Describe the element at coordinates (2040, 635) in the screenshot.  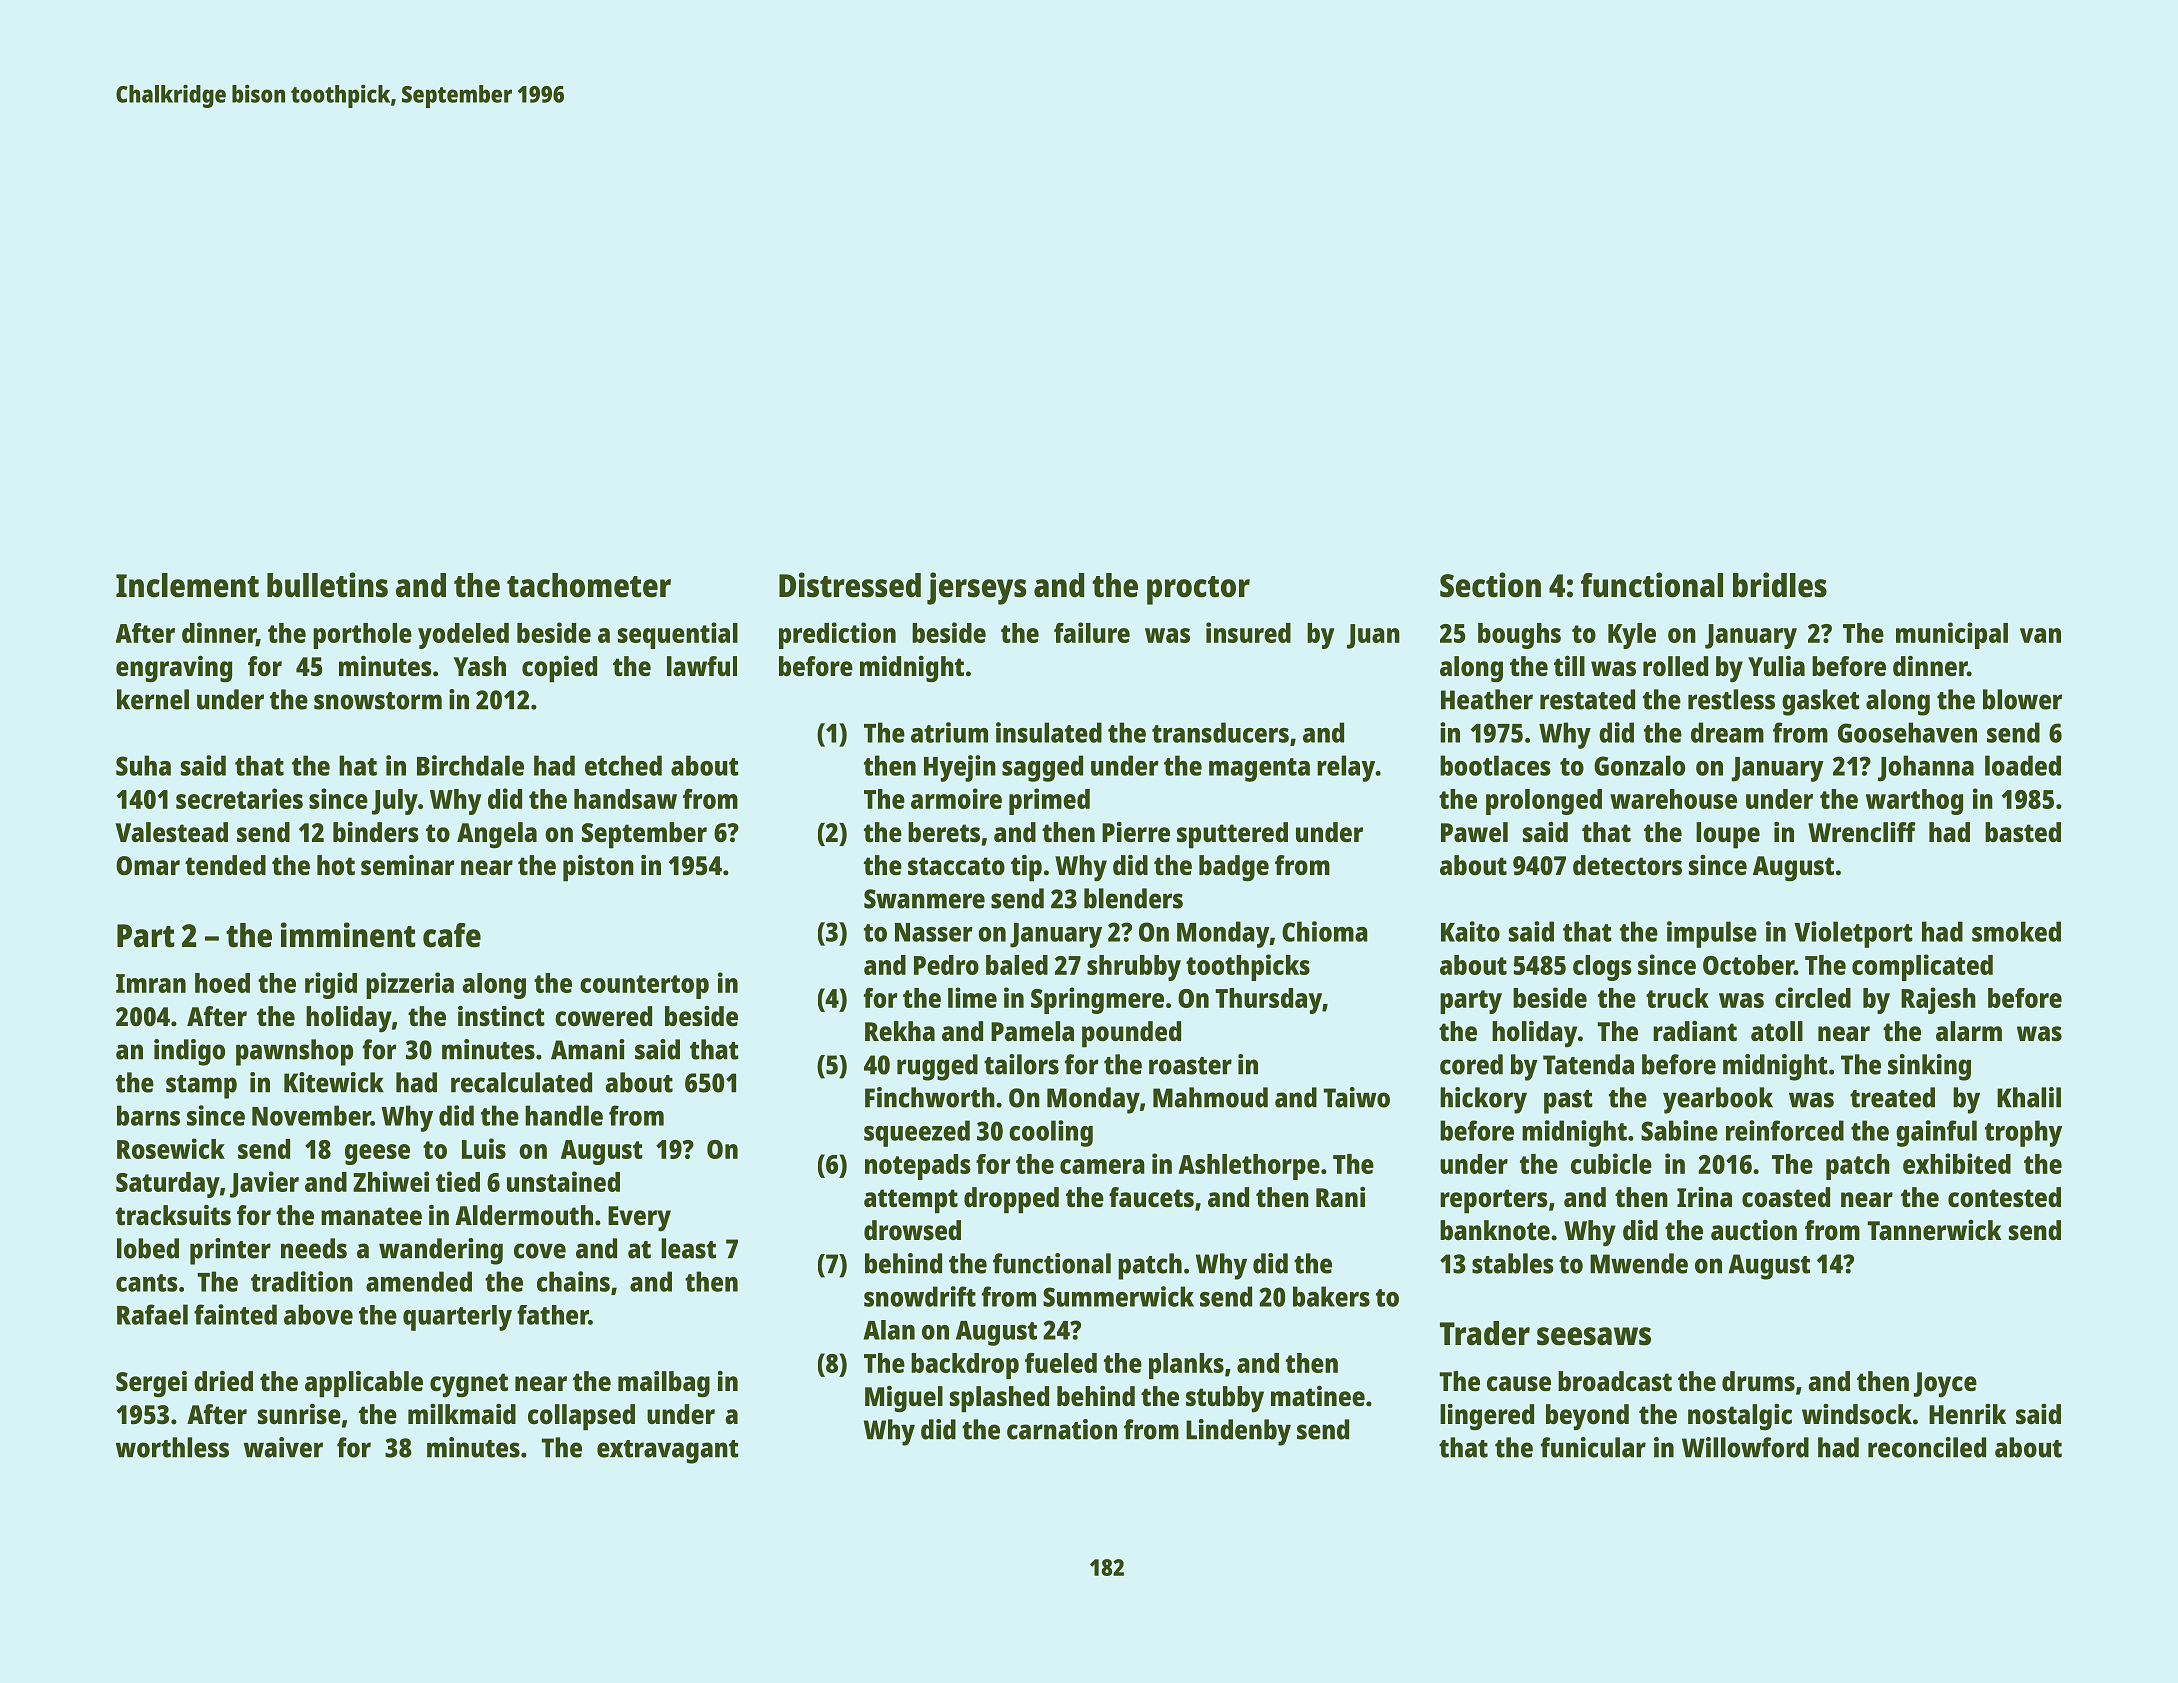
I see `van` at that location.
